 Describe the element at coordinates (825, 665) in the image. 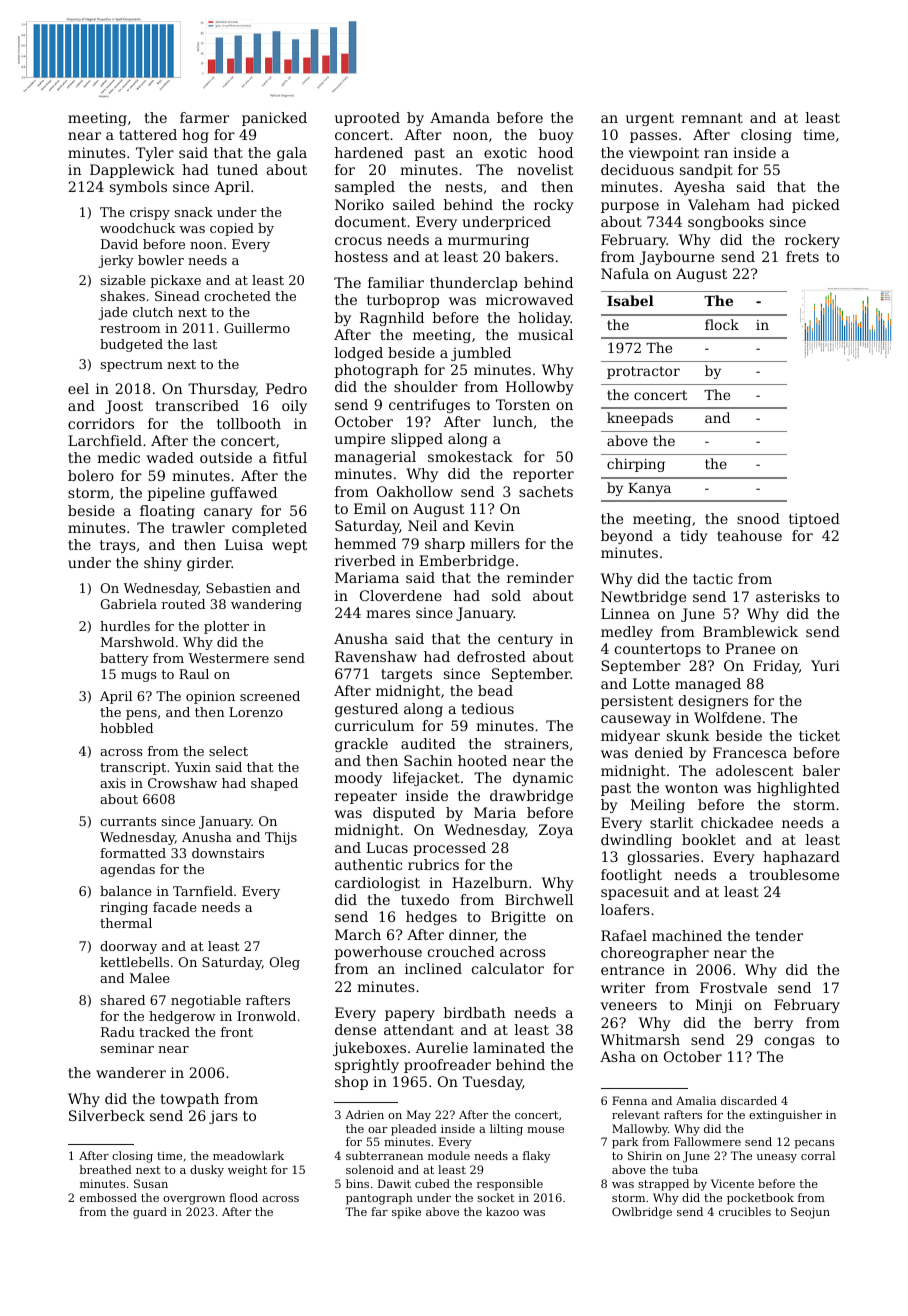

I see `Yuri` at that location.
